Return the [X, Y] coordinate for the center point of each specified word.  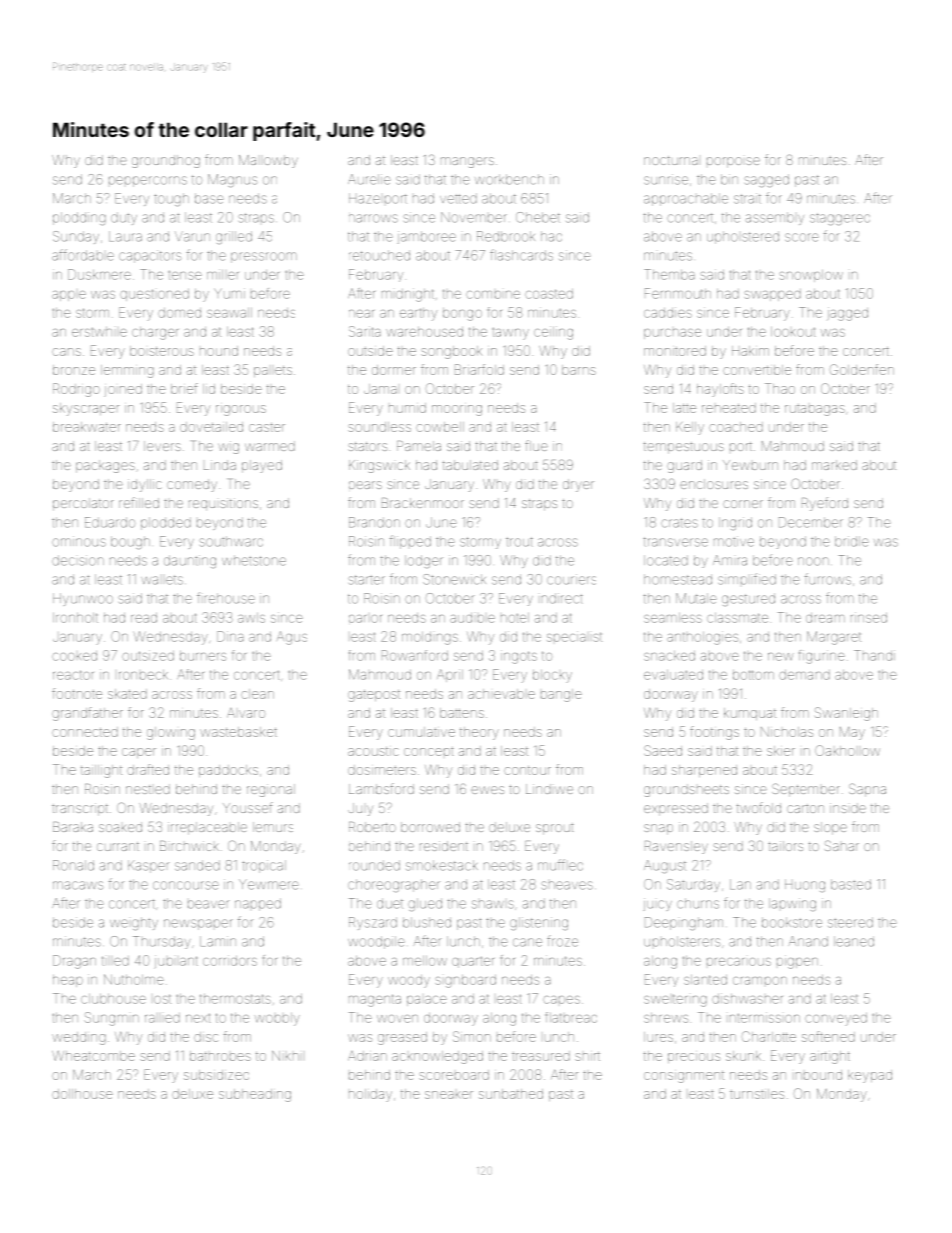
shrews [666, 1018]
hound [219, 351]
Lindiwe [549, 789]
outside [370, 351]
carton [805, 808]
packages [105, 466]
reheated [729, 408]
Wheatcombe [93, 1056]
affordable [83, 255]
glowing [171, 733]
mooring [457, 410]
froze [562, 941]
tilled [115, 961]
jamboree [427, 237]
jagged [848, 314]
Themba [669, 274]
